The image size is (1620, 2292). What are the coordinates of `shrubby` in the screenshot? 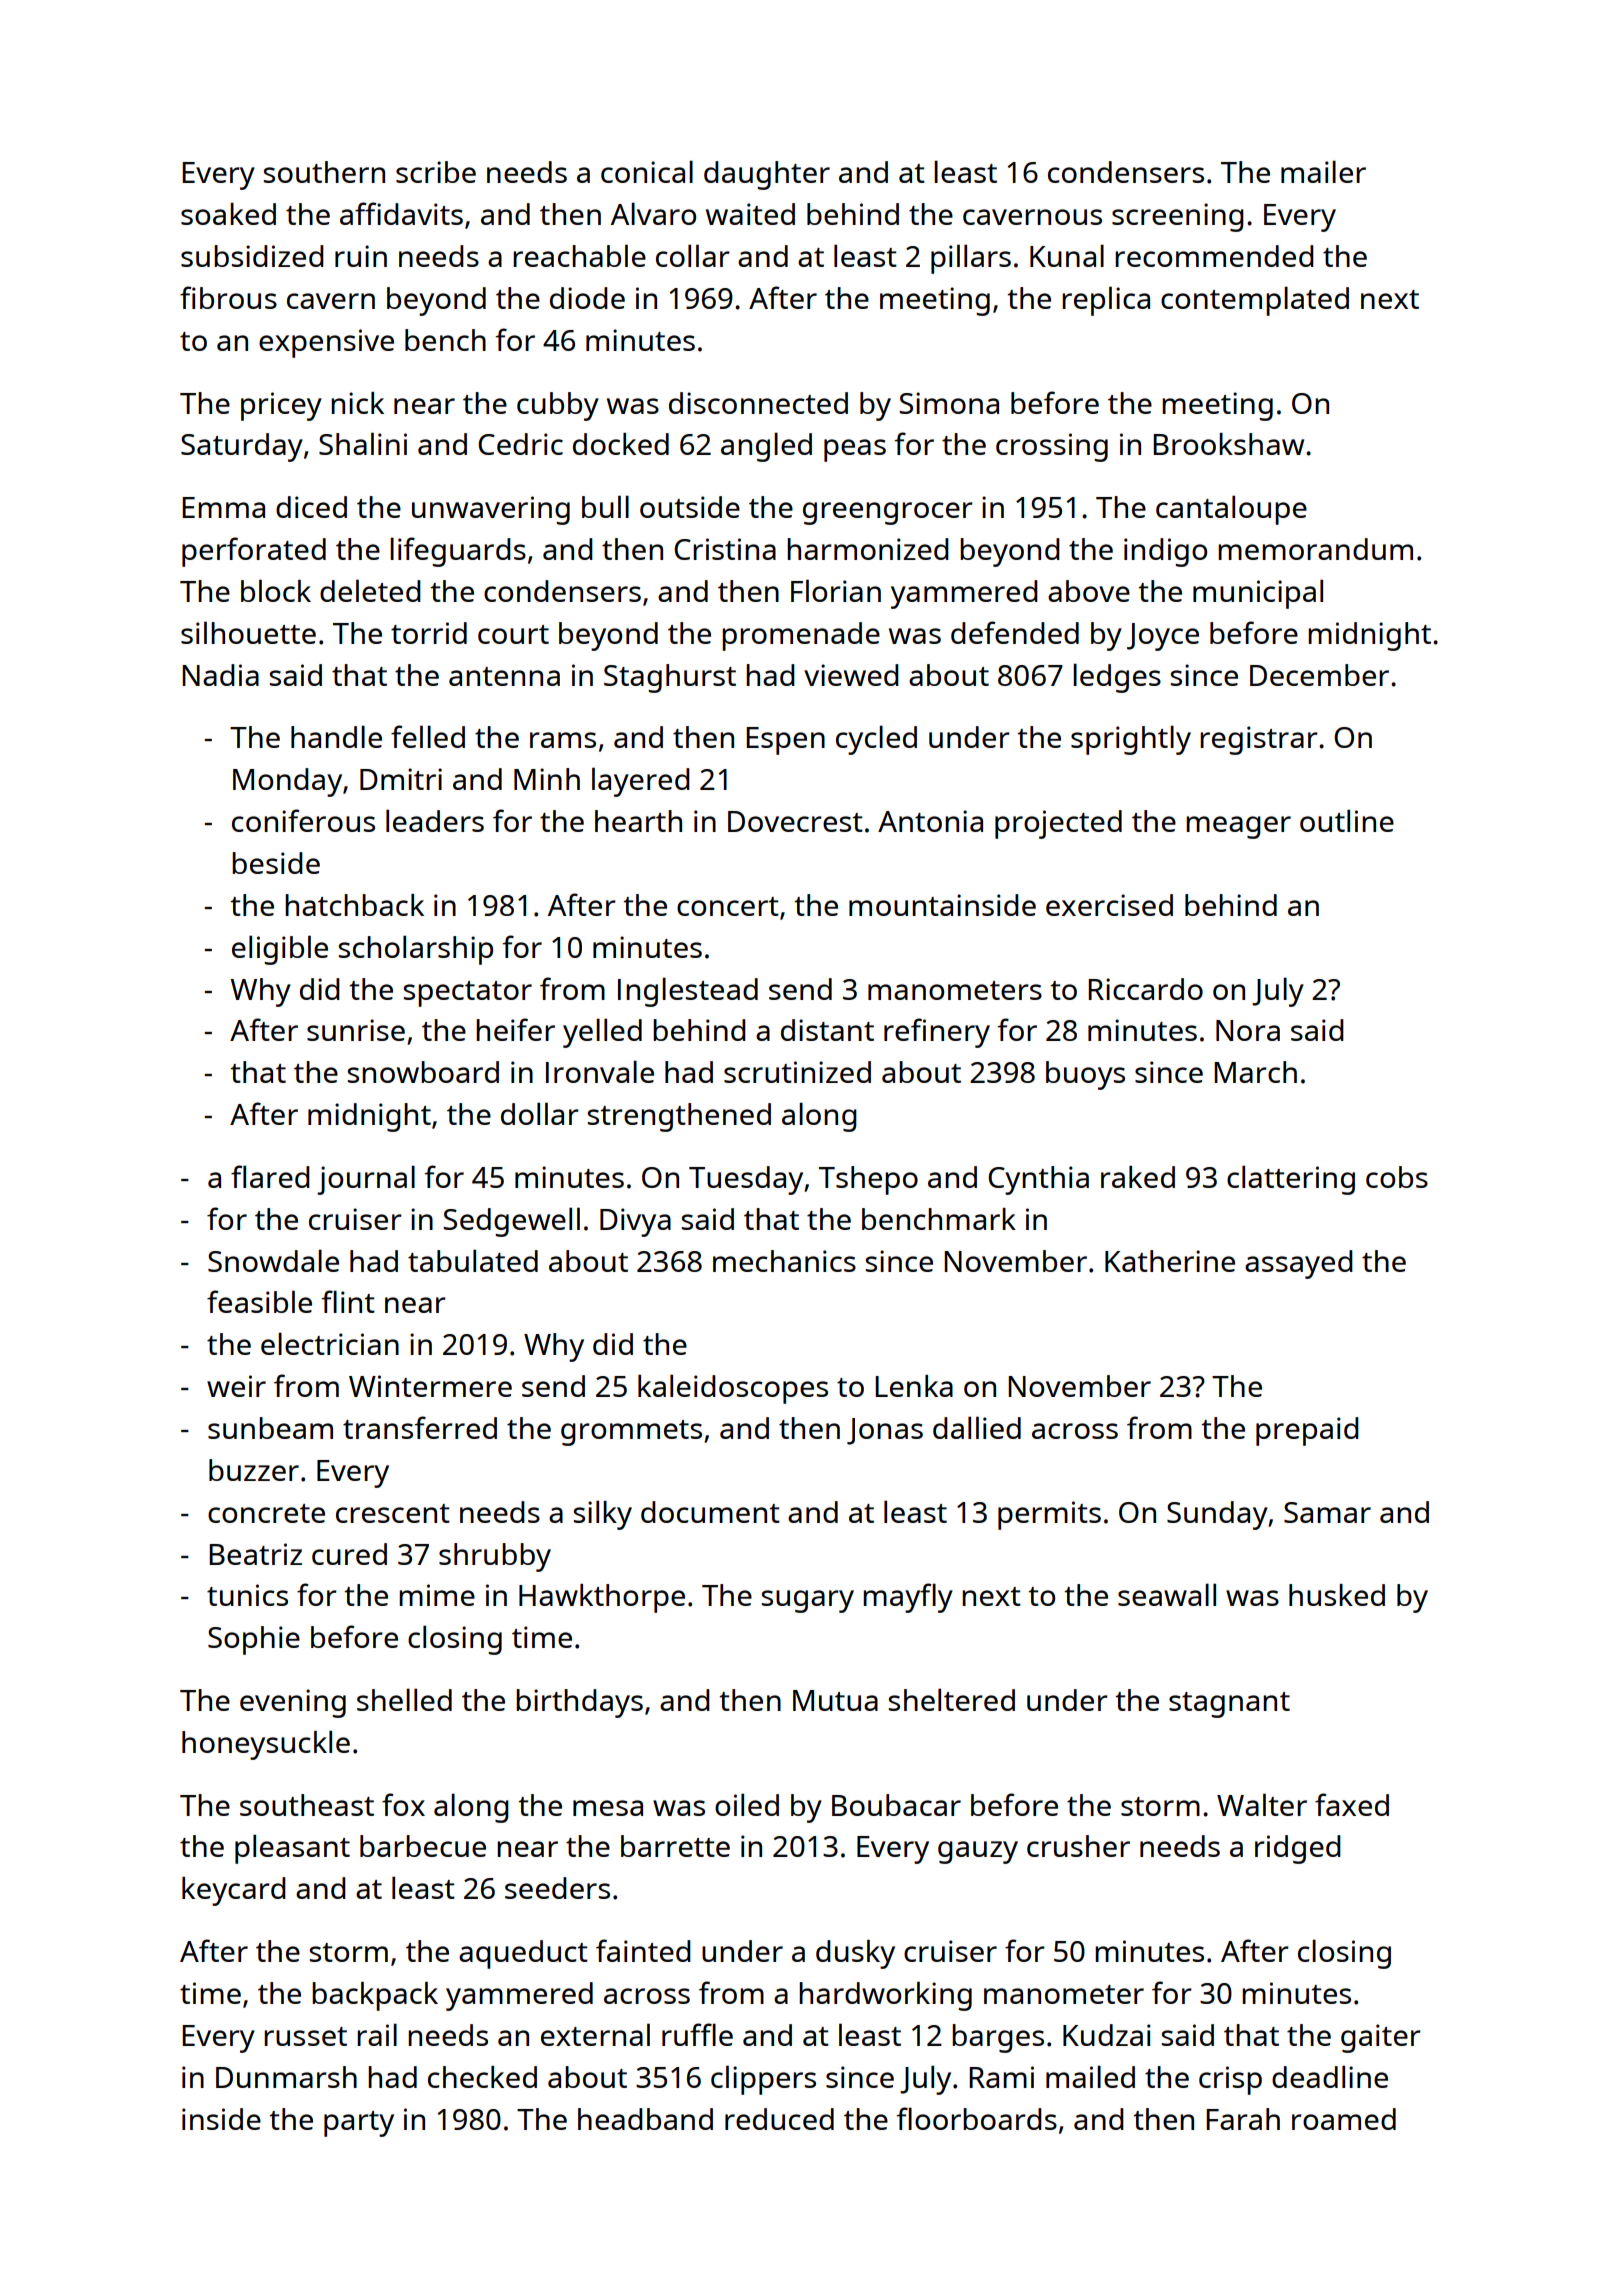 It's located at (495, 1557).
